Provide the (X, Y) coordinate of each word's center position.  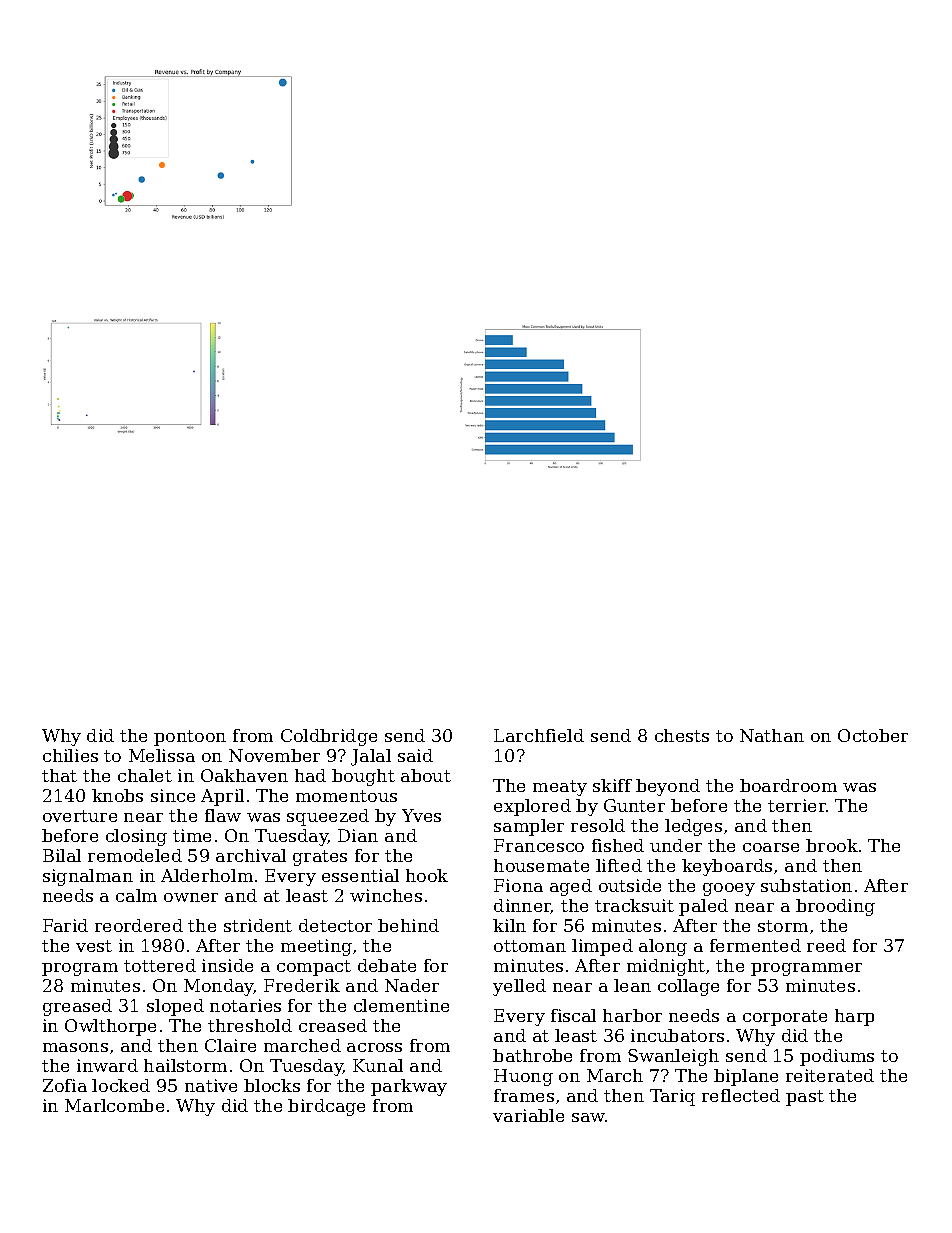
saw (588, 1117)
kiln (509, 925)
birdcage (326, 1107)
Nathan (772, 735)
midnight (666, 967)
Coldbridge (329, 737)
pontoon (190, 738)
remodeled (135, 855)
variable (528, 1115)
